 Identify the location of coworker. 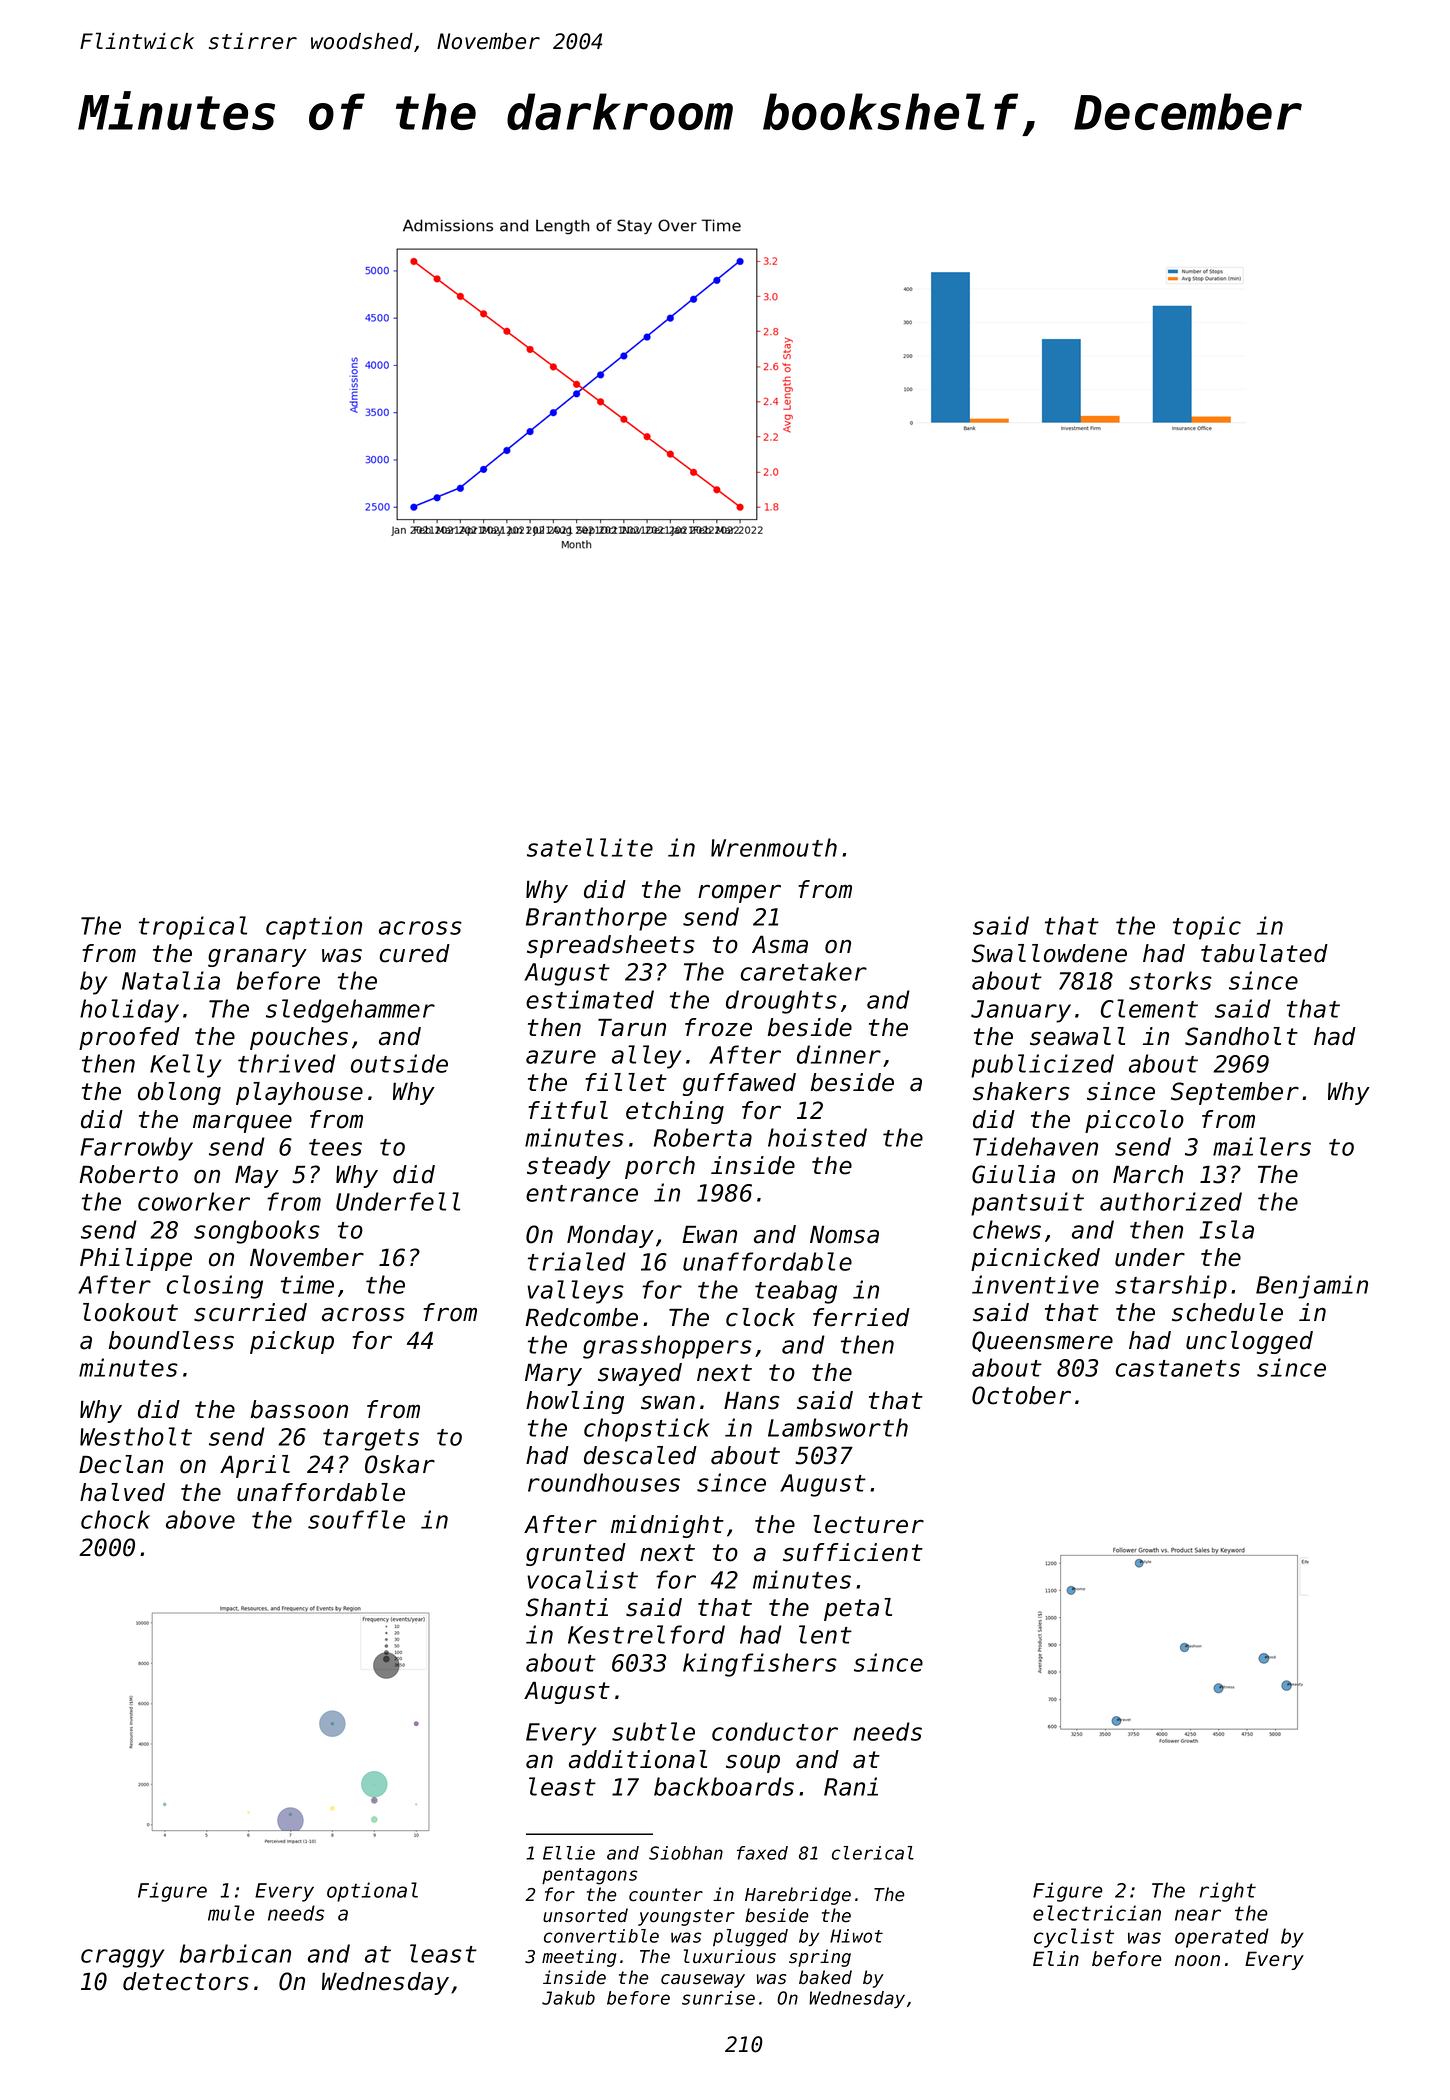
(194, 1201).
